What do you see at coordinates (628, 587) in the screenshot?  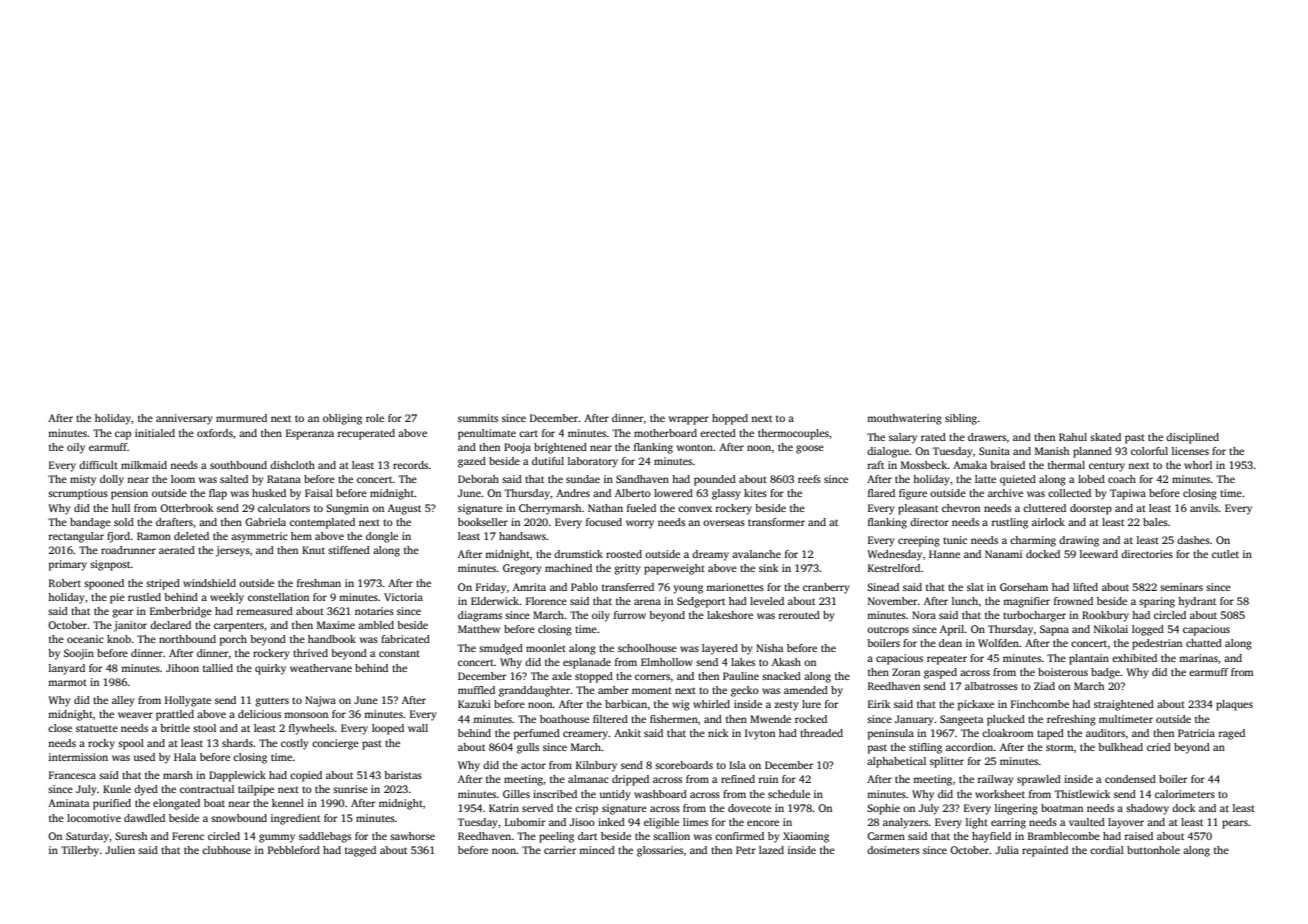 I see `transferred` at bounding box center [628, 587].
